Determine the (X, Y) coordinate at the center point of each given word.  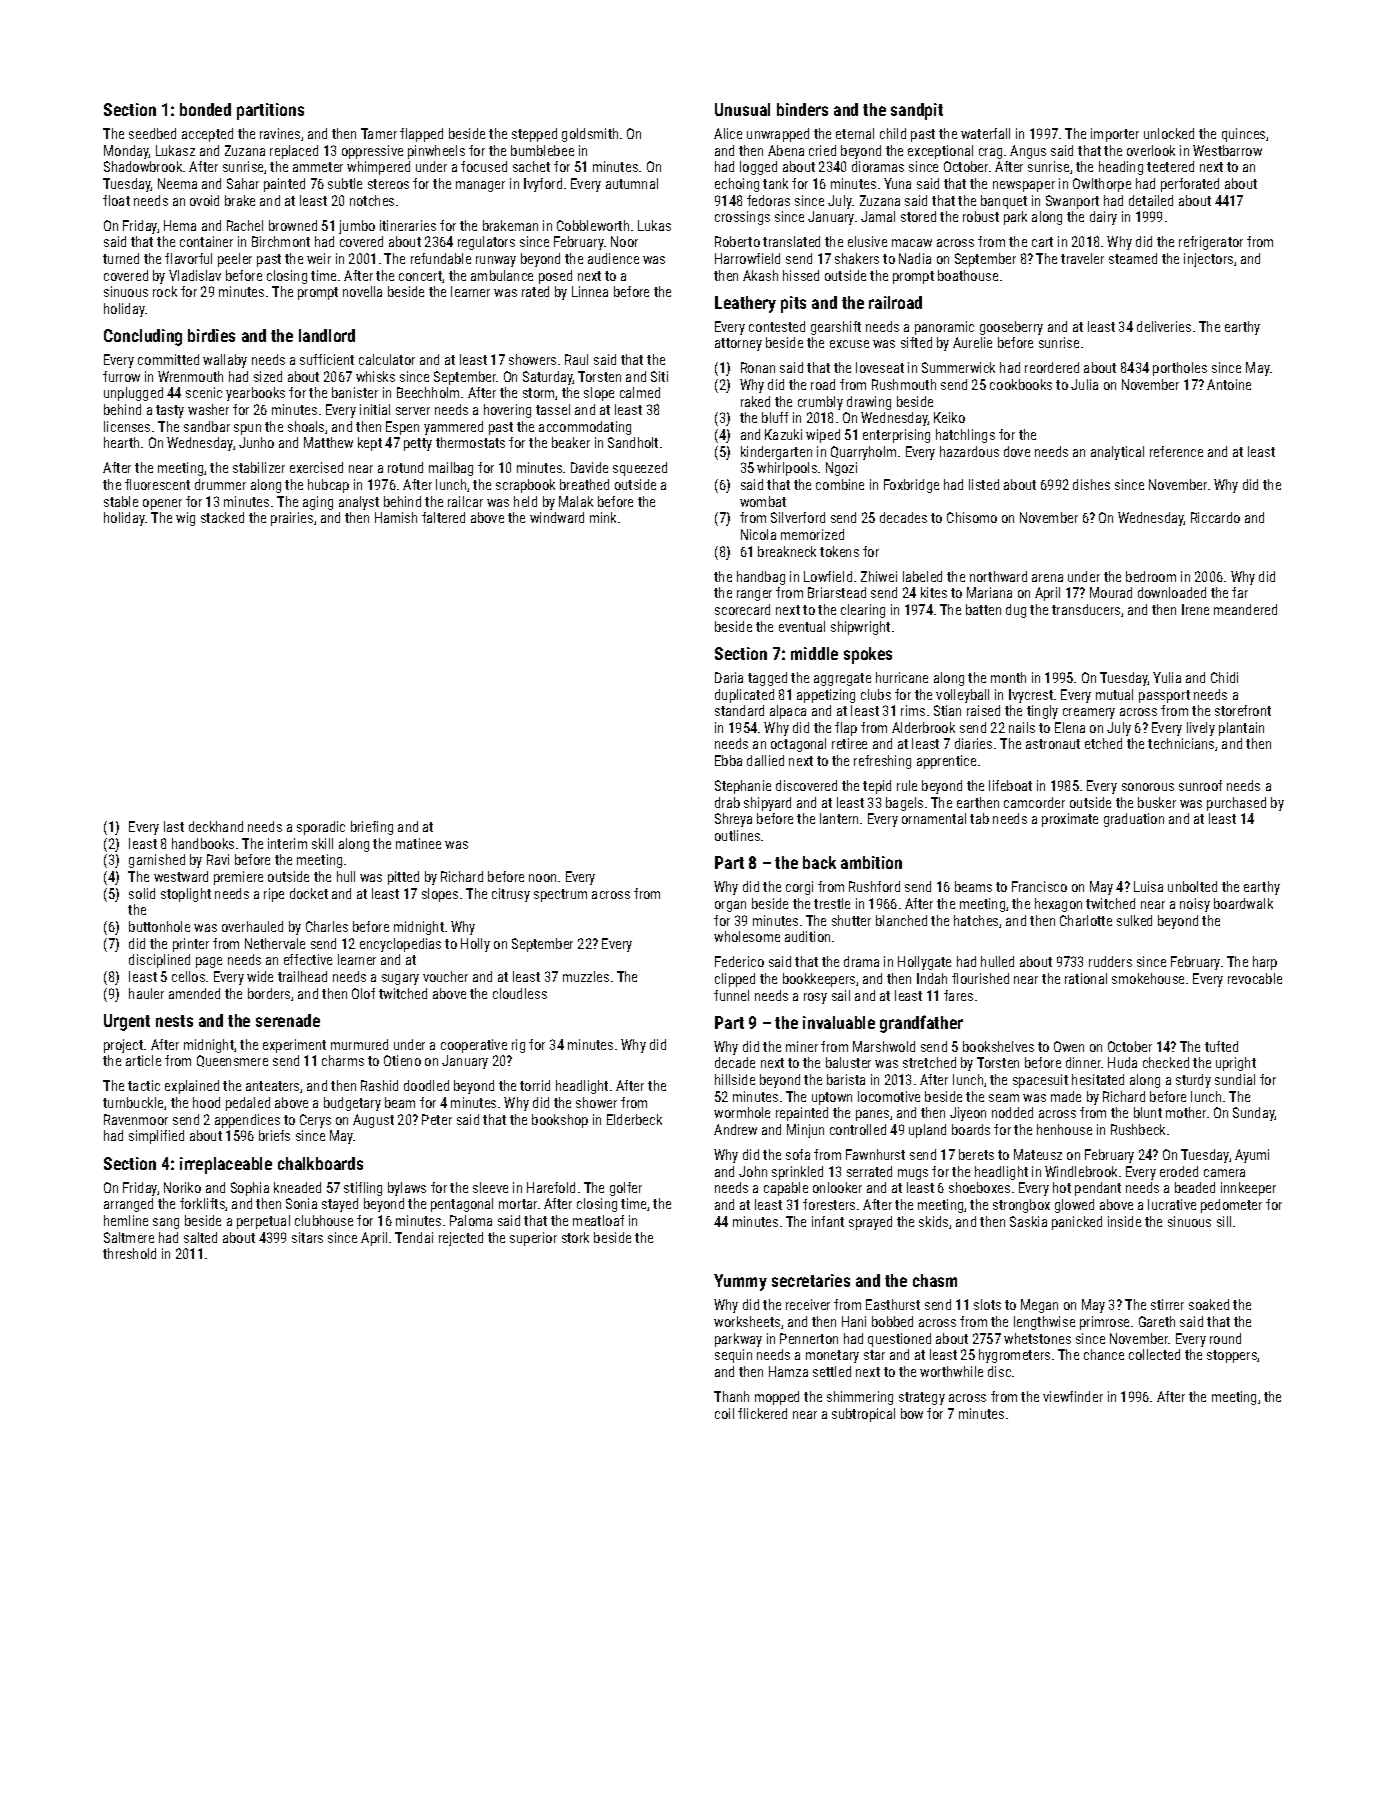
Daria (729, 677)
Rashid (379, 1085)
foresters (829, 1204)
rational (1086, 978)
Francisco (1039, 886)
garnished (157, 861)
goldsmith (590, 135)
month (1008, 677)
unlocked (1169, 133)
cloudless (520, 993)
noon (542, 878)
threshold (129, 1253)
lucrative (1172, 1204)
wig (185, 519)
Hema (180, 225)
